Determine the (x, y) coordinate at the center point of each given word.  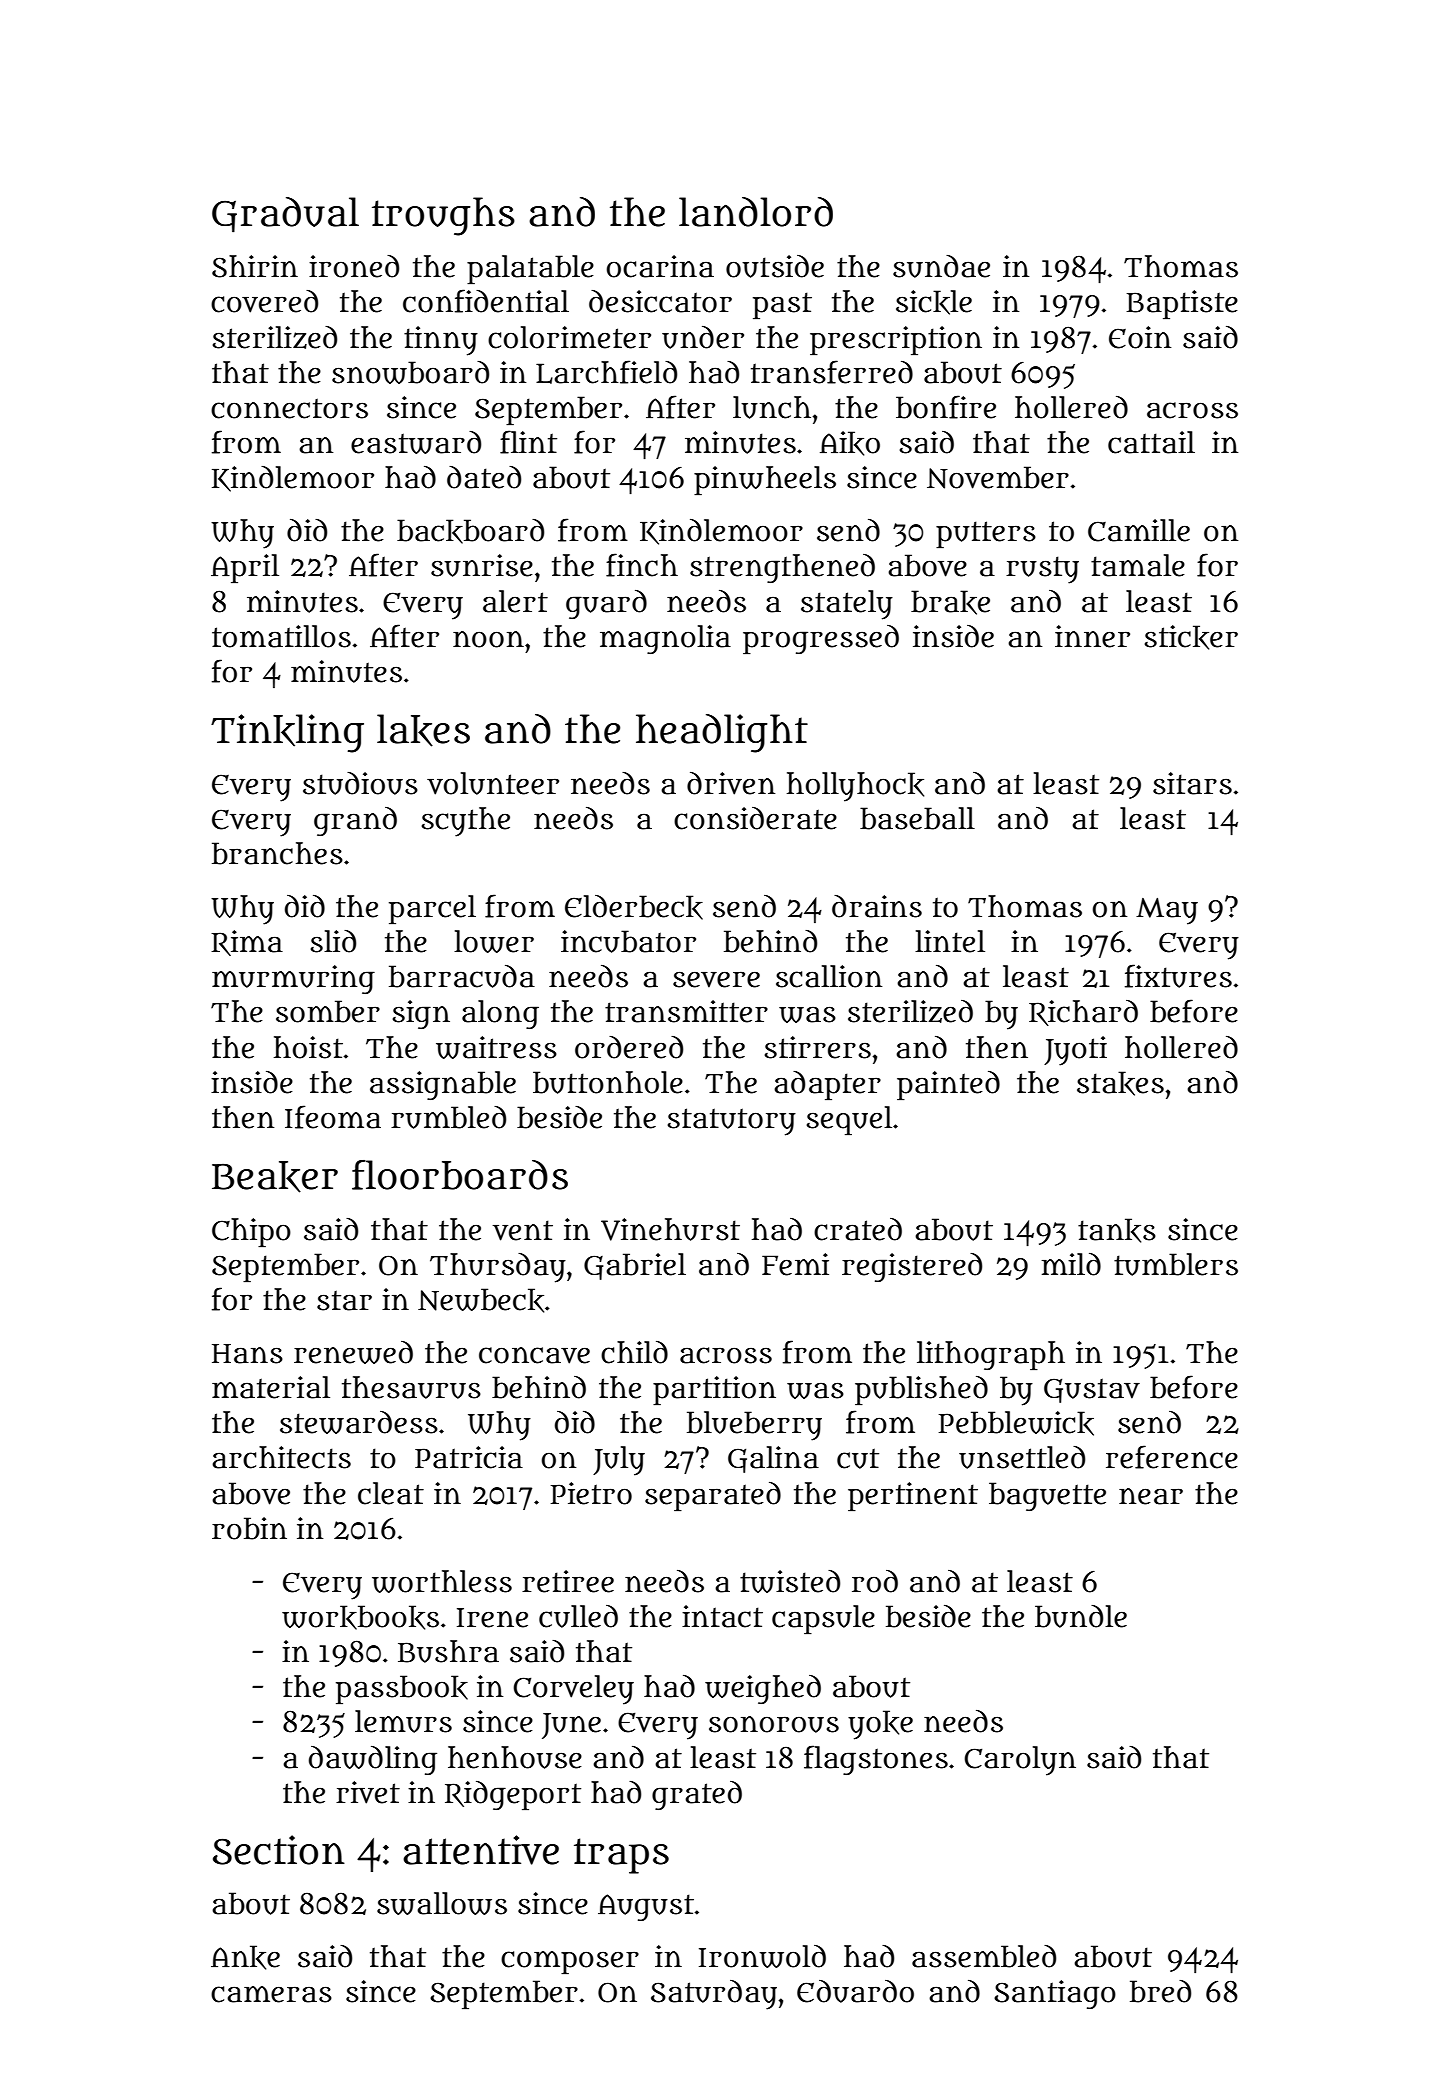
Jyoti (1075, 1051)
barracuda (462, 976)
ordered (629, 1047)
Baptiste (1182, 305)
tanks (1117, 1230)
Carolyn (1020, 1761)
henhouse (515, 1757)
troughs (443, 216)
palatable (530, 270)
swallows (442, 1903)
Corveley (573, 1690)
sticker (1191, 637)
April (245, 569)
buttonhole (608, 1082)
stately (847, 605)
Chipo (251, 1233)
